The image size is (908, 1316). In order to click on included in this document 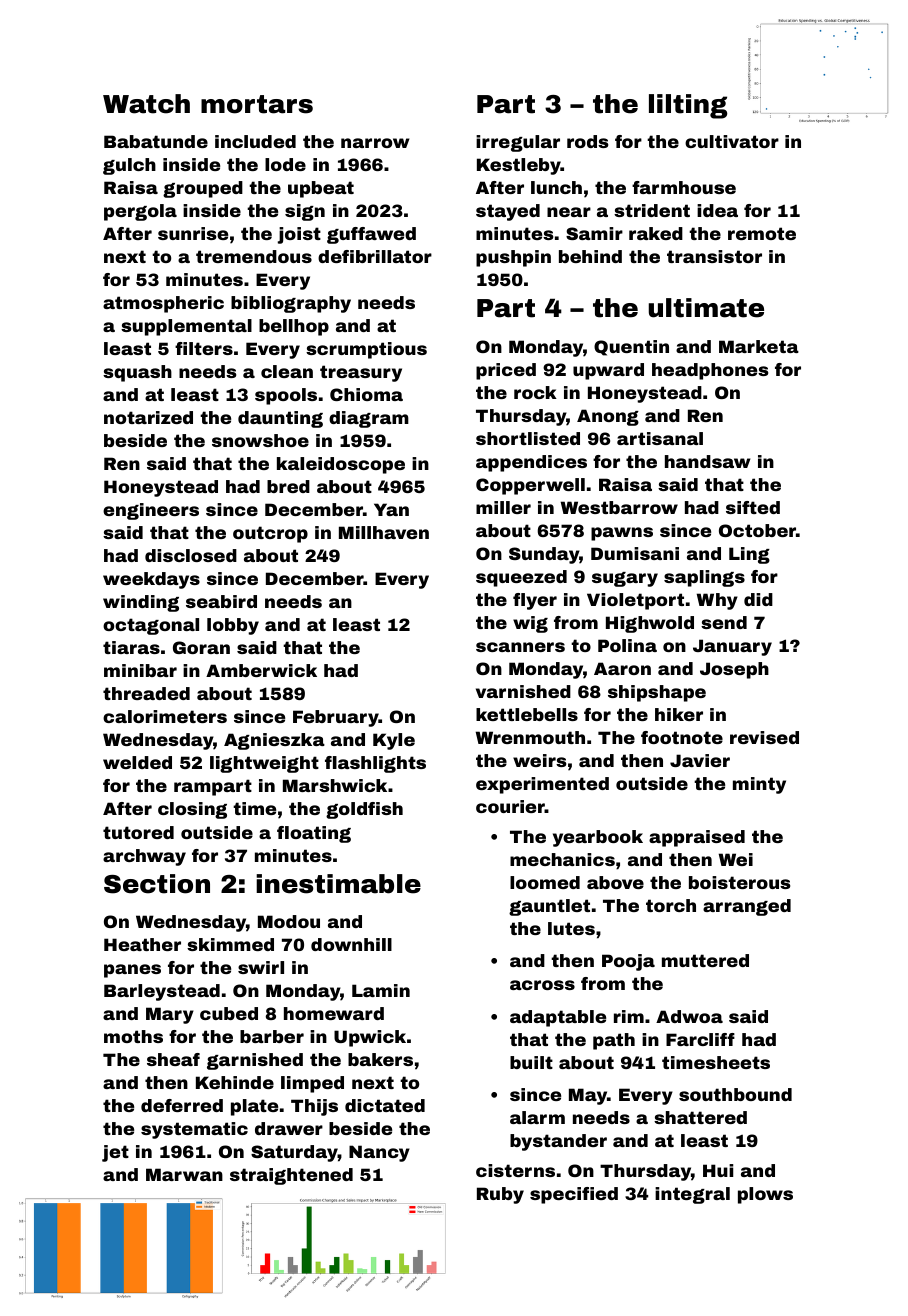, I will do `click(255, 141)`.
